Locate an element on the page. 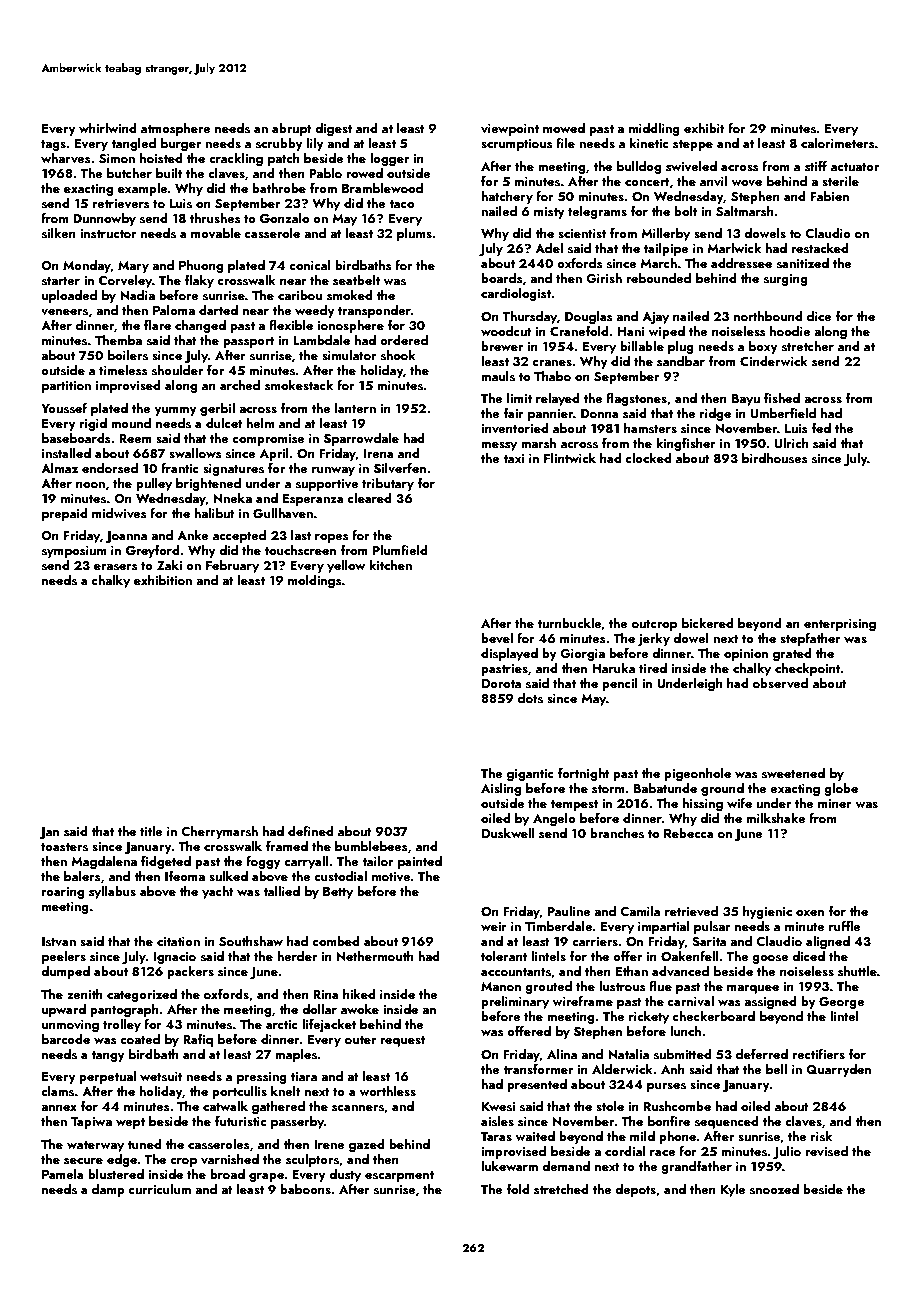 This document has height=1308, width=924. Plumfield is located at coordinates (400, 550).
